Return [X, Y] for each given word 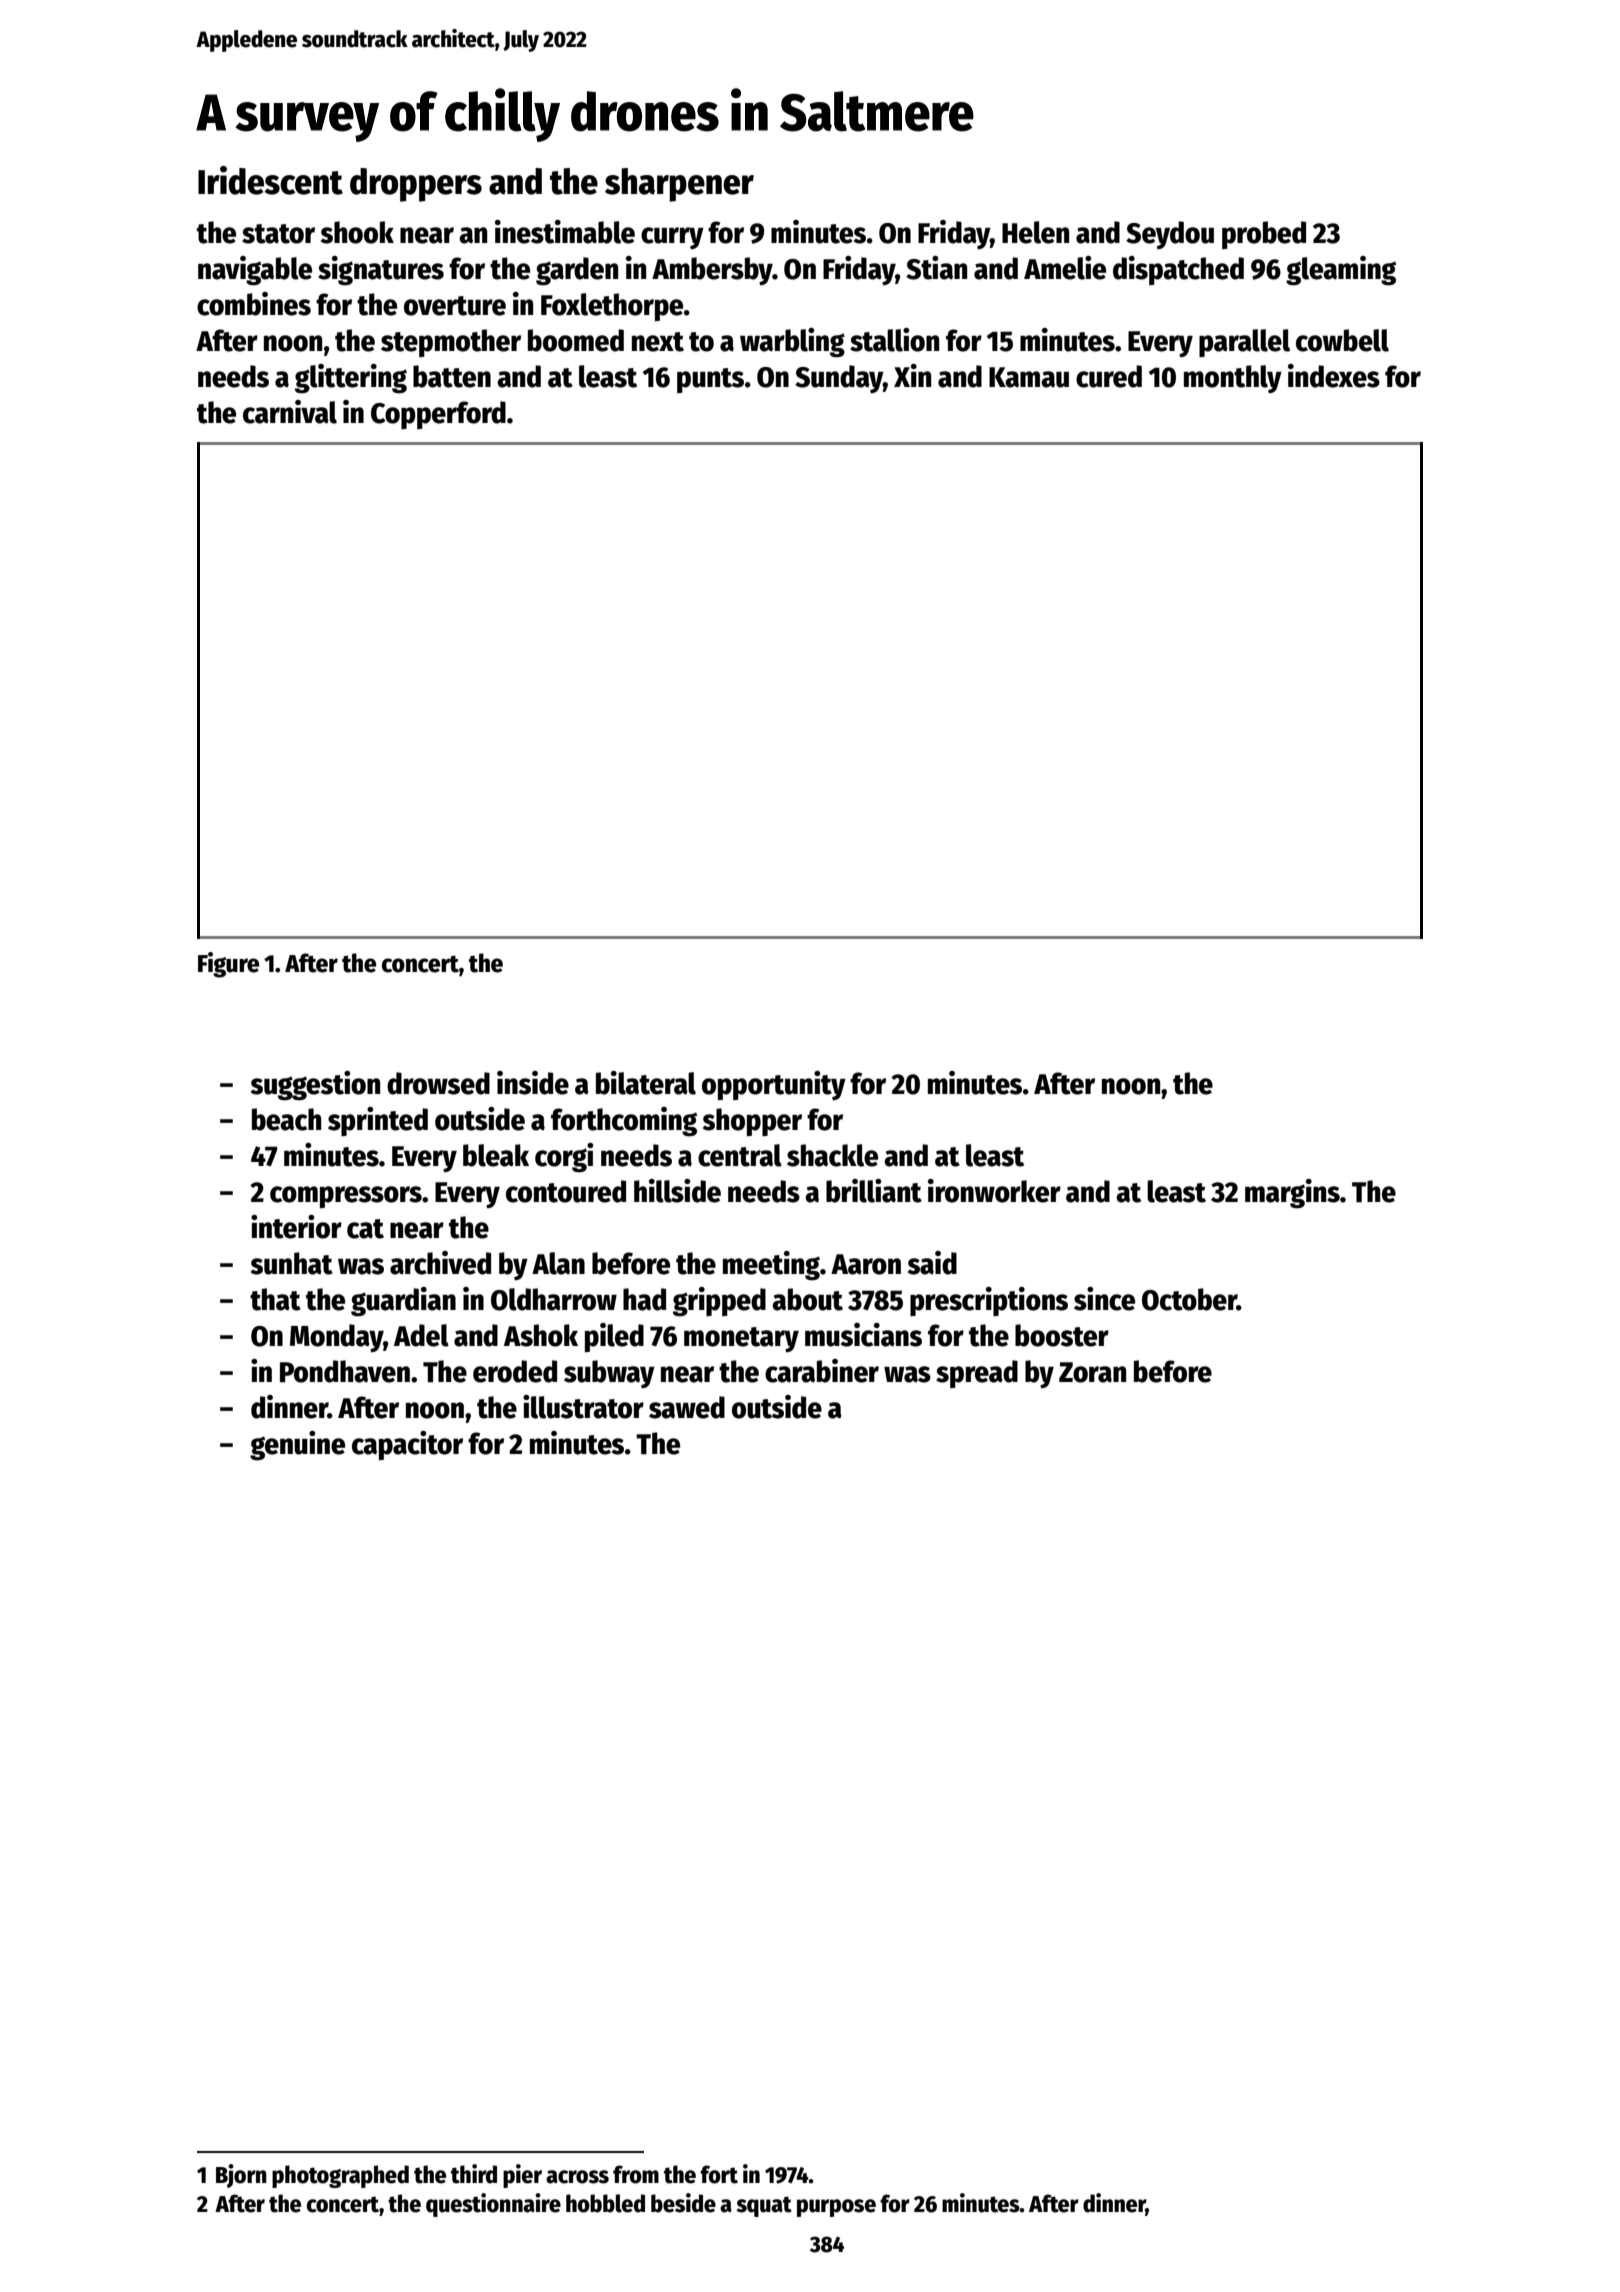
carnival [290, 412]
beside [683, 2203]
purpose [836, 2208]
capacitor [407, 1445]
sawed [687, 1407]
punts [710, 380]
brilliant [874, 1191]
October [1189, 1299]
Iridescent [270, 180]
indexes [1334, 376]
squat [764, 2206]
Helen [1035, 232]
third [474, 2174]
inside [533, 1083]
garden [577, 271]
